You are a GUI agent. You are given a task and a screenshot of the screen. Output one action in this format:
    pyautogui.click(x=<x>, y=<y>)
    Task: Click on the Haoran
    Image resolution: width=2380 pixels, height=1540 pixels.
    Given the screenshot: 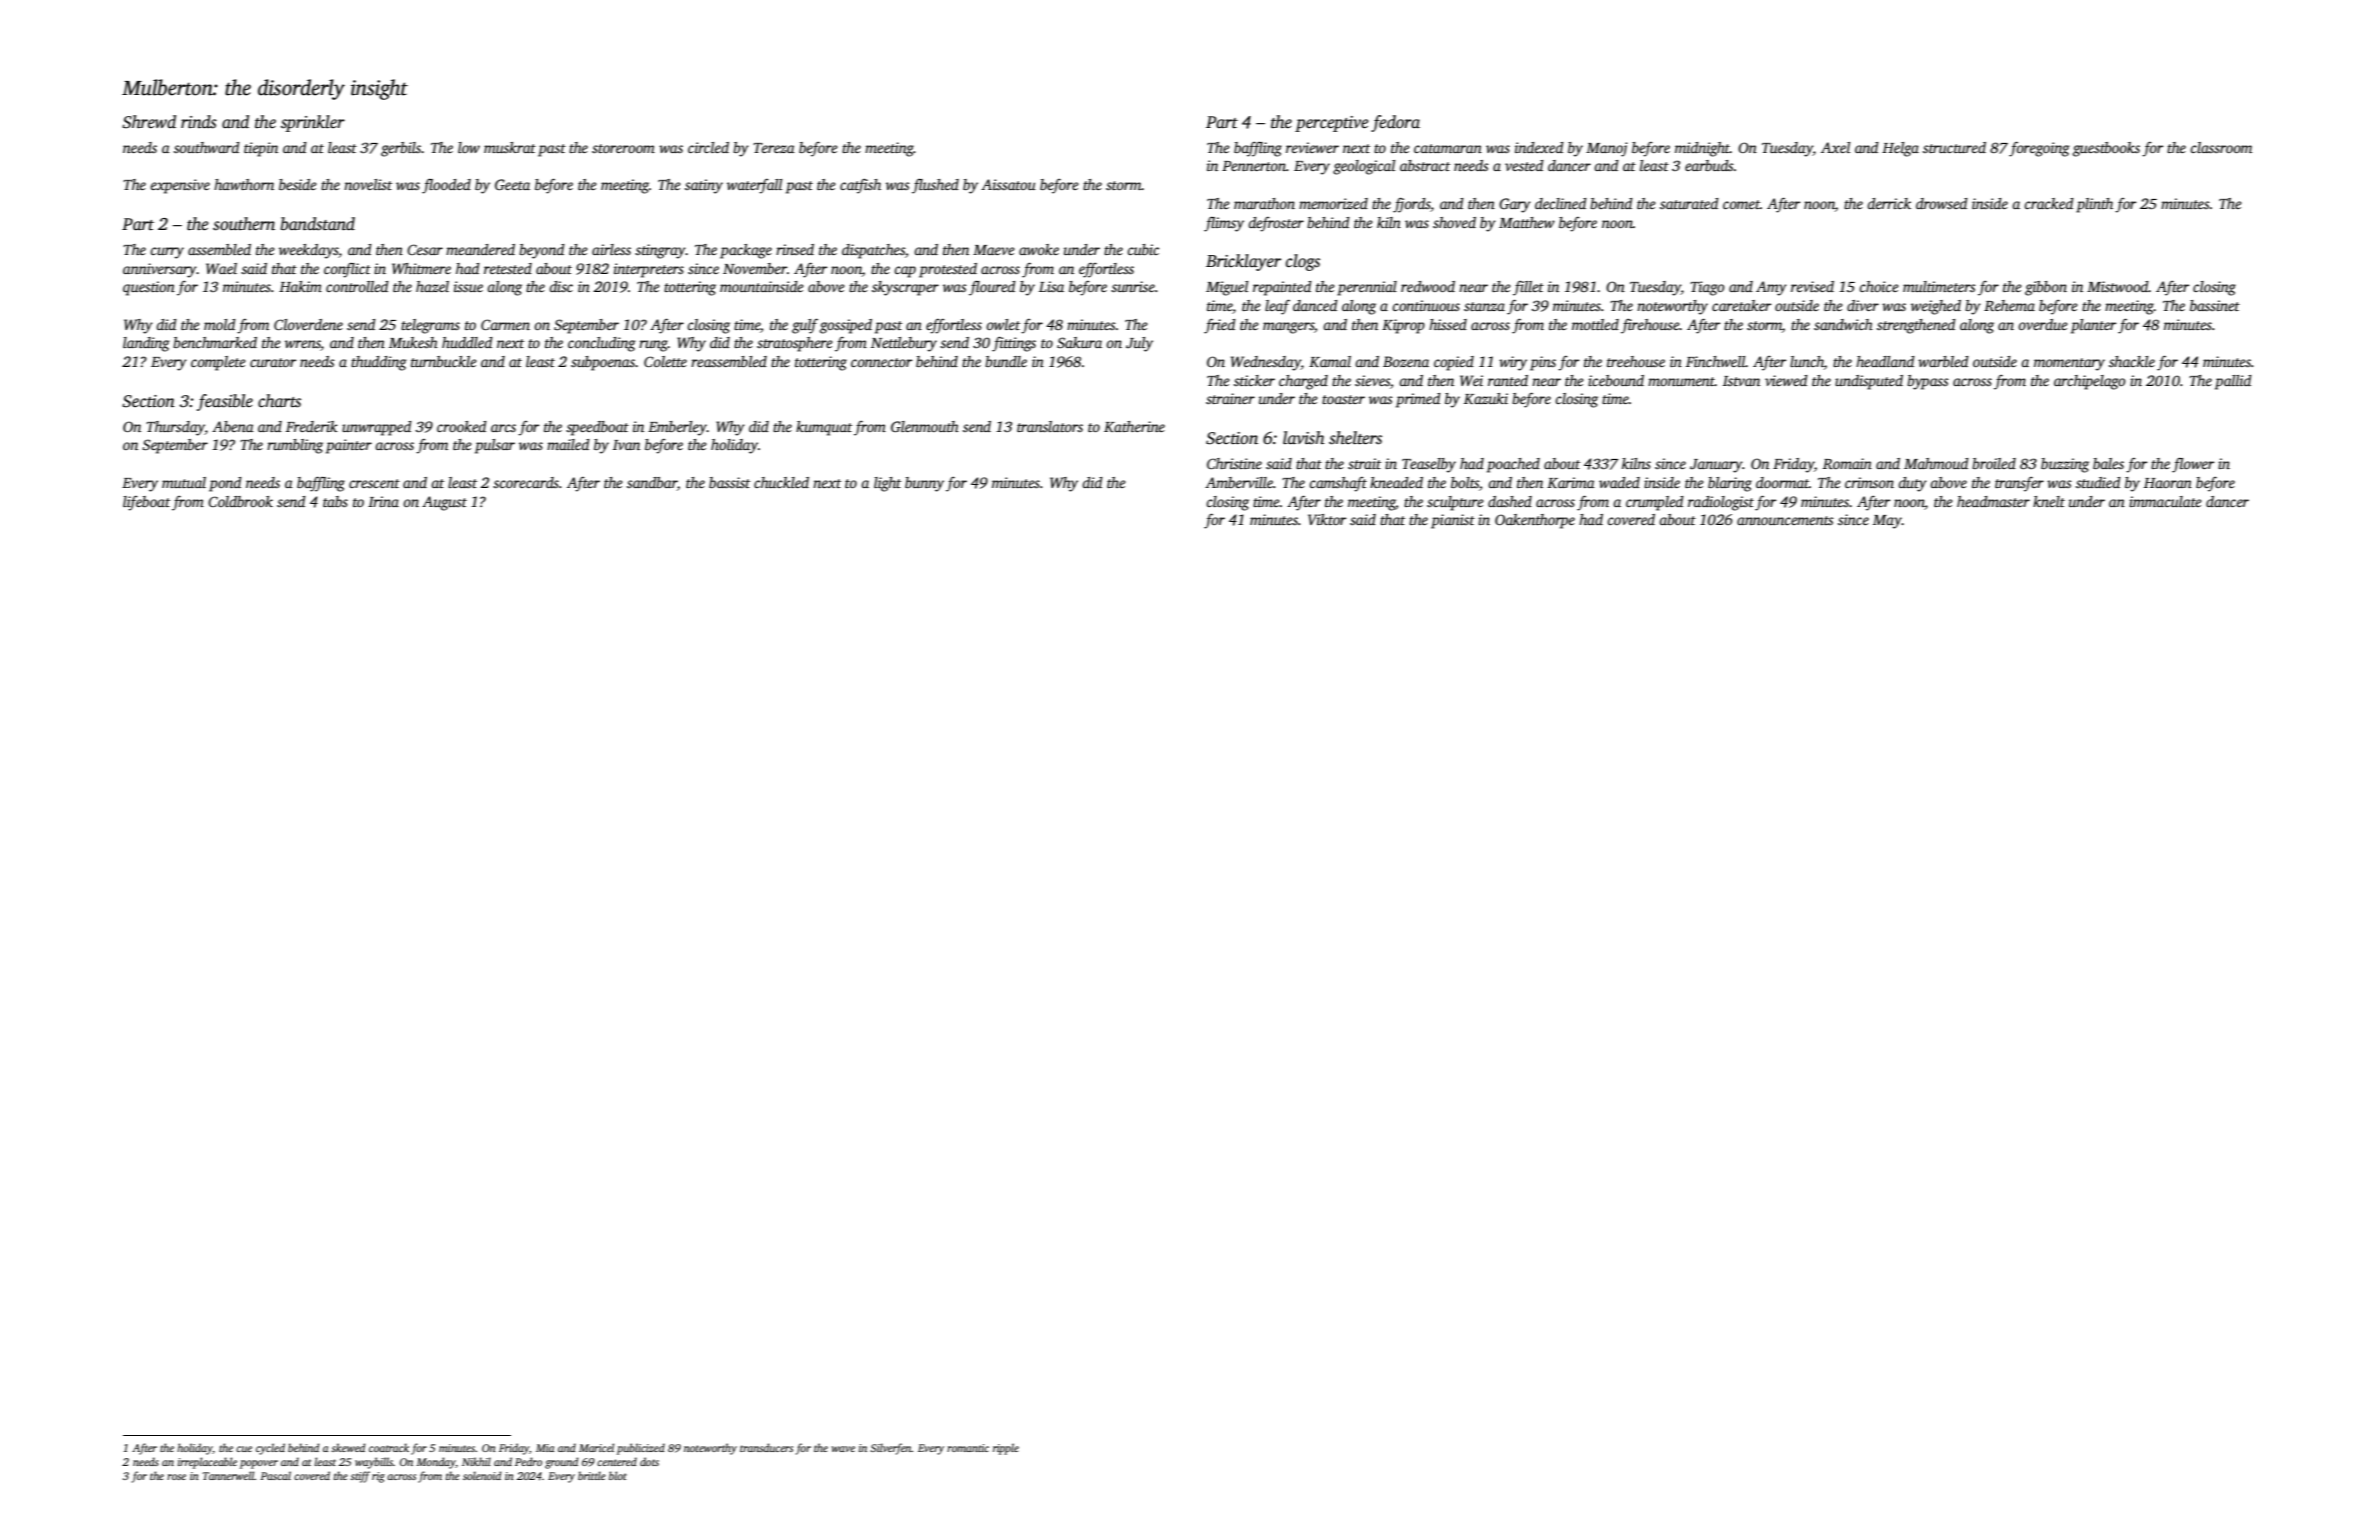 What is the action you would take?
    pyautogui.click(x=2168, y=483)
